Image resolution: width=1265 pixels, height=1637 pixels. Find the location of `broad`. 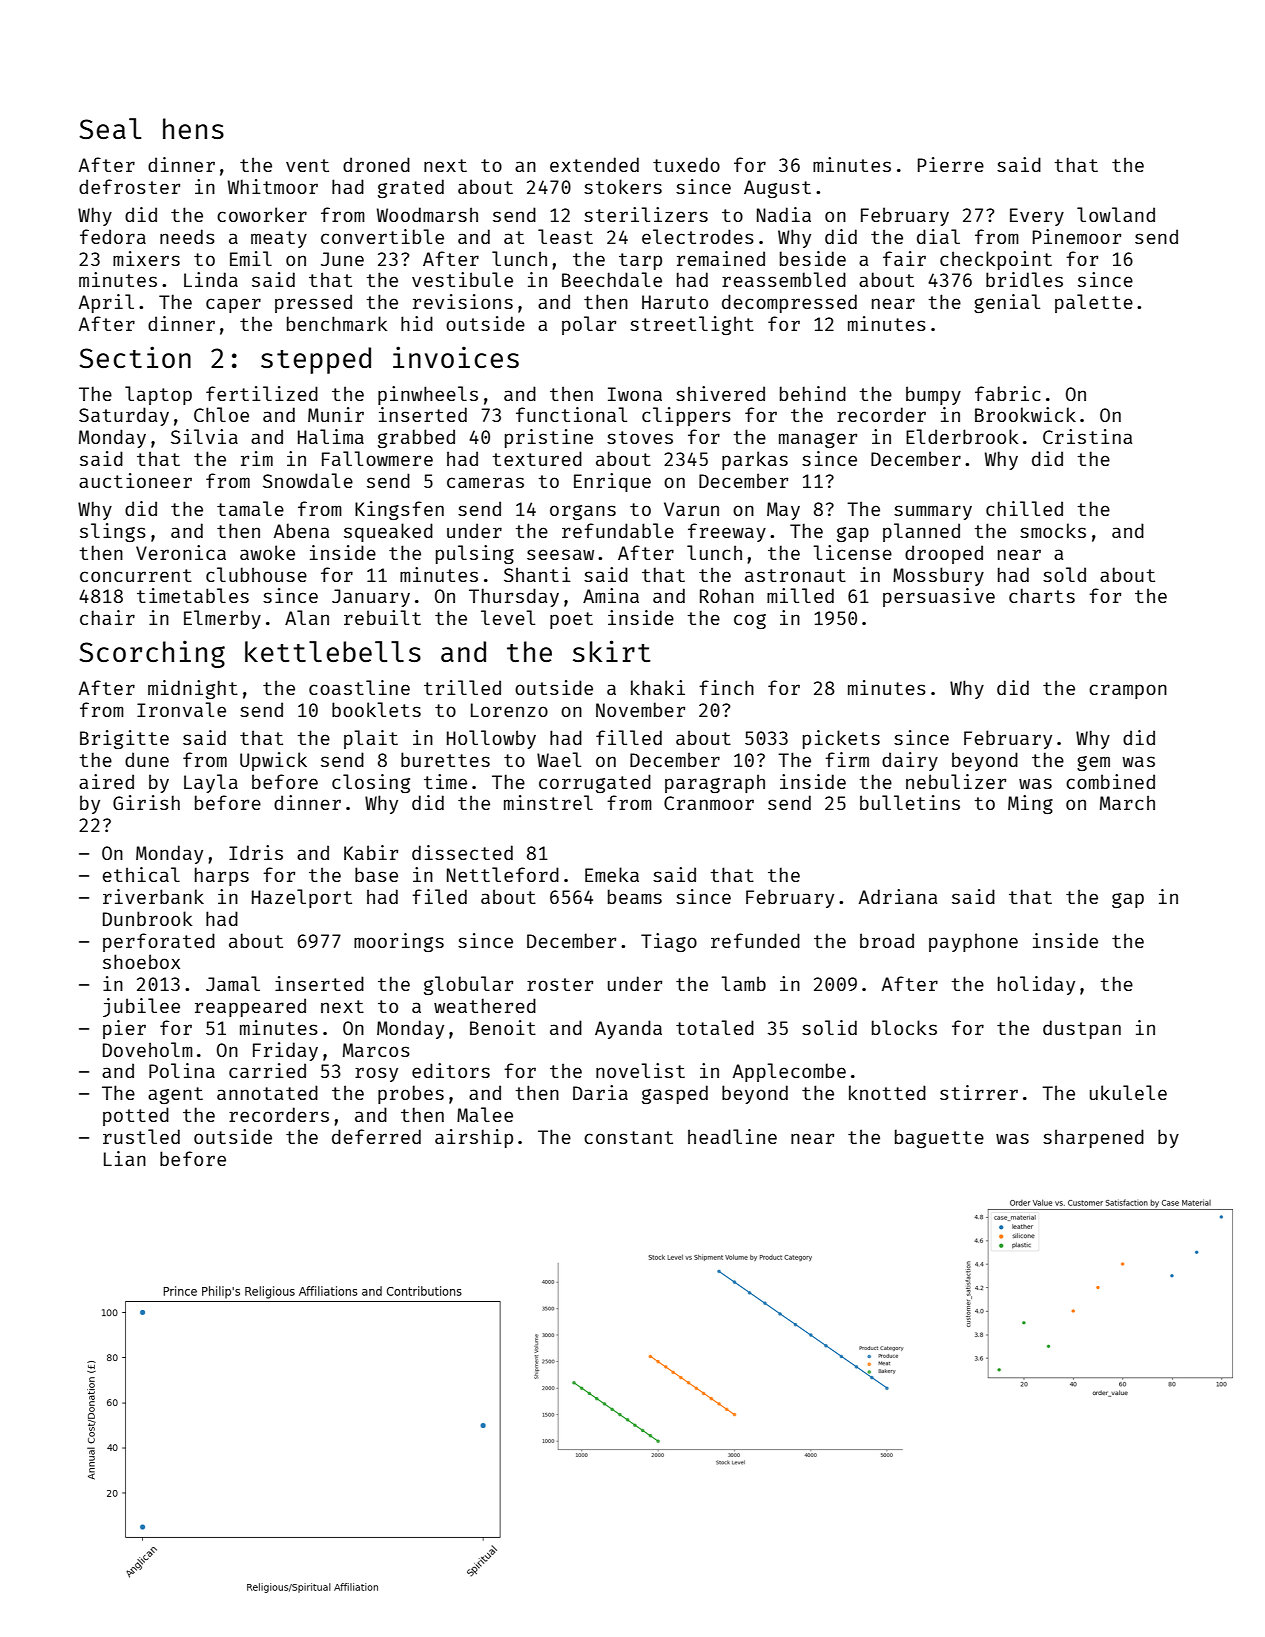

broad is located at coordinates (887, 940).
